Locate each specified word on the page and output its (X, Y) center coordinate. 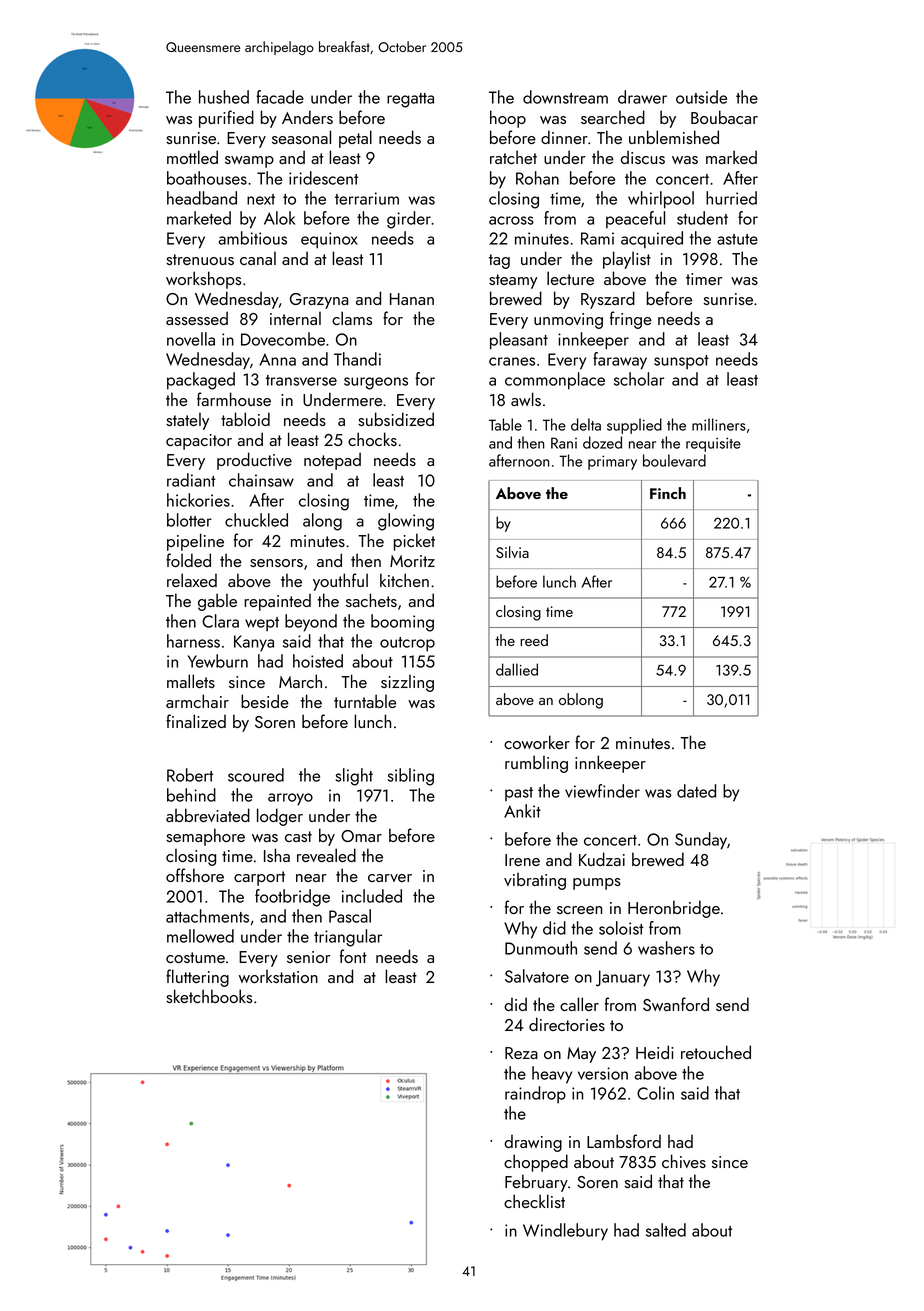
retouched (716, 1052)
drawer (642, 97)
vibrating (535, 881)
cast (298, 836)
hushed (224, 97)
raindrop (535, 1094)
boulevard (674, 460)
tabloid (245, 419)
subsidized (396, 419)
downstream (565, 97)
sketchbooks (209, 996)
